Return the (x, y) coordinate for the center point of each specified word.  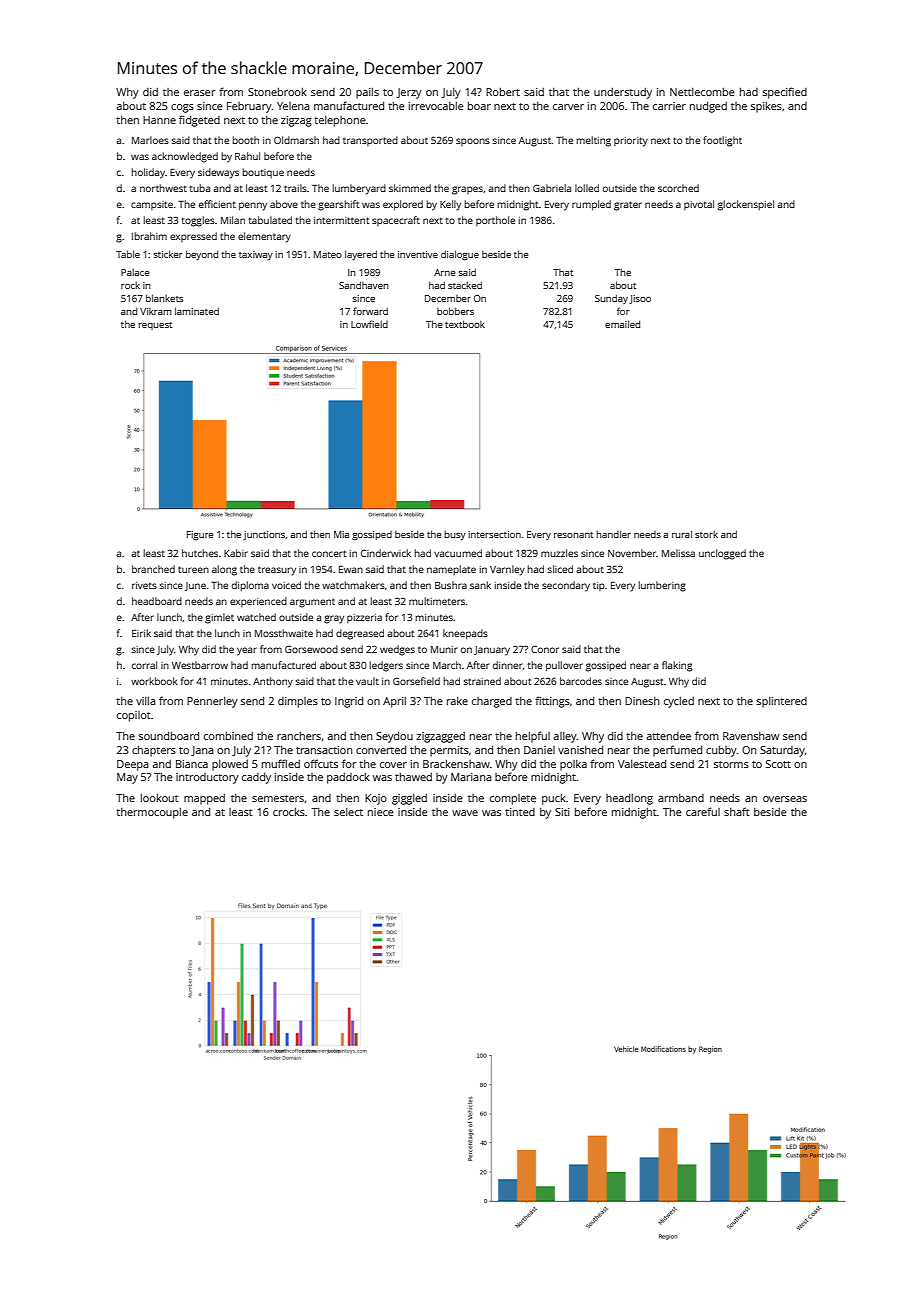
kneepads (465, 634)
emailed (622, 324)
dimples (298, 702)
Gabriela (552, 188)
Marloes (150, 140)
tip (599, 586)
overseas (785, 799)
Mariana (471, 777)
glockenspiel (746, 205)
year (247, 651)
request (155, 326)
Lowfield (369, 324)
